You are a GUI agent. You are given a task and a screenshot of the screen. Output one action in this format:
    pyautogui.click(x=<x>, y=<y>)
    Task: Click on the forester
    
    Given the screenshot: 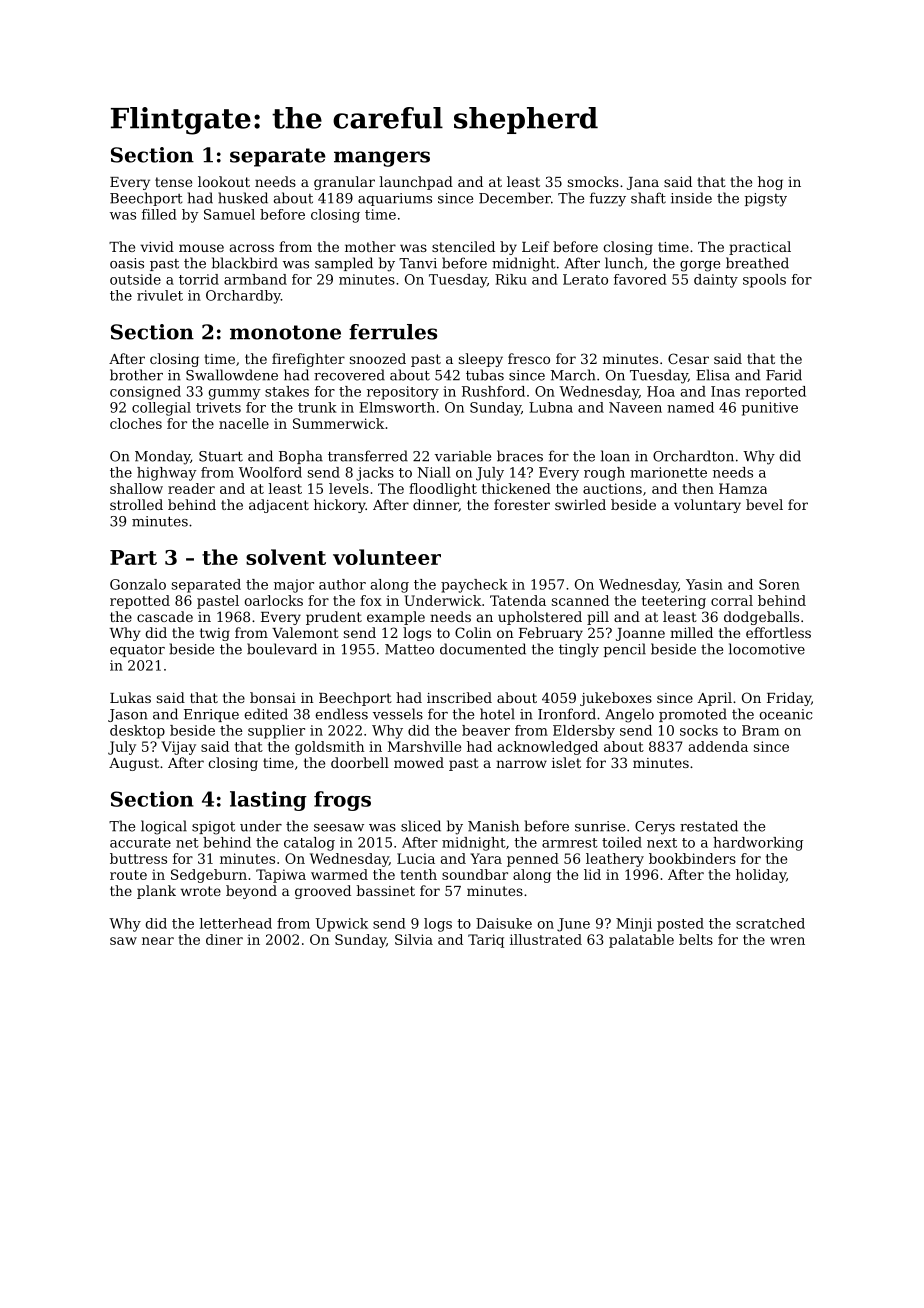 What is the action you would take?
    pyautogui.click(x=522, y=504)
